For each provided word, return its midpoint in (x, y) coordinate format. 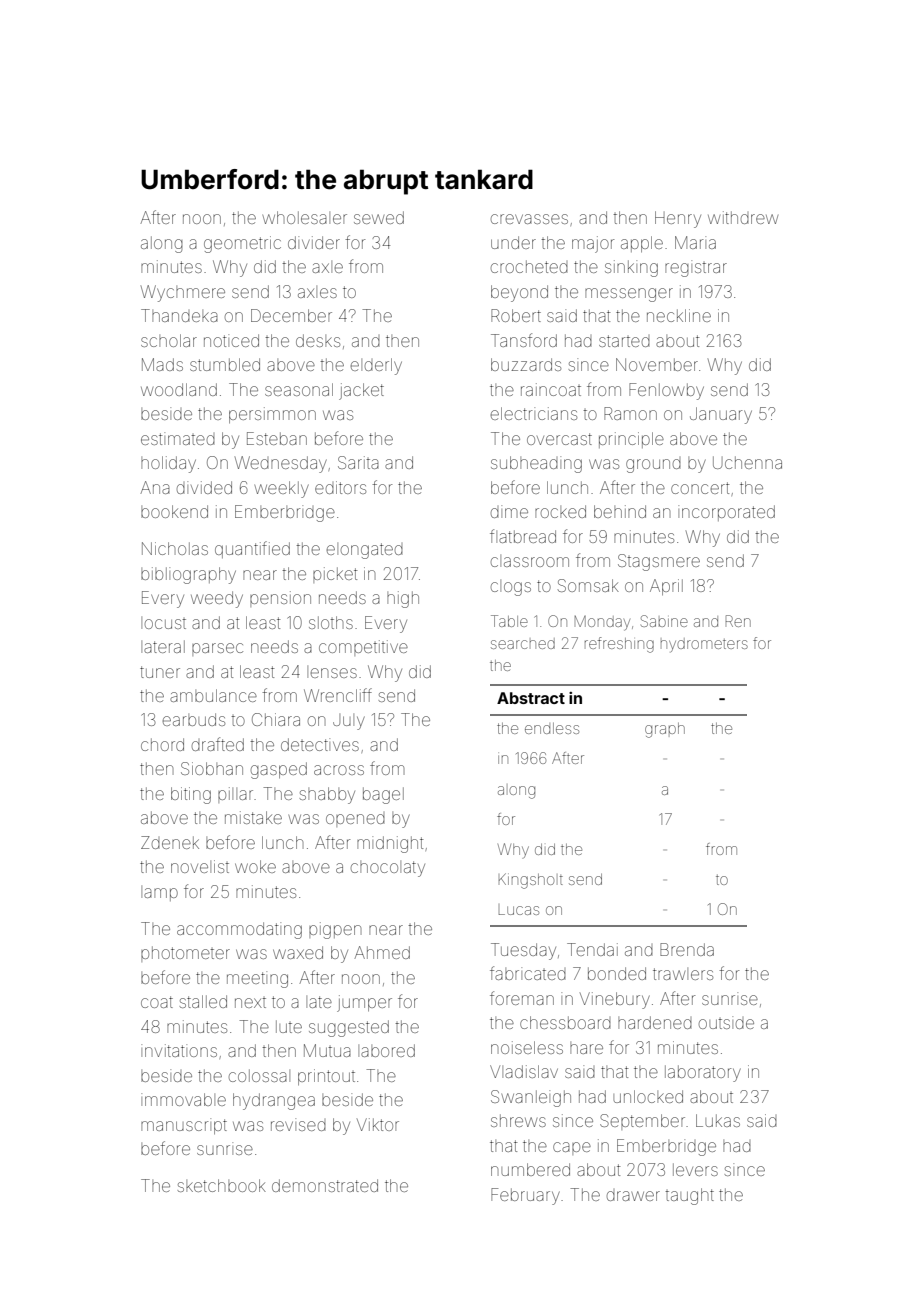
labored (386, 1050)
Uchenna (747, 462)
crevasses (529, 219)
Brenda (687, 949)
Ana (155, 487)
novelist (200, 866)
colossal (259, 1075)
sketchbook (222, 1185)
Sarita (358, 462)
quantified (252, 549)
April (666, 587)
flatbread (523, 536)
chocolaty (388, 869)
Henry (678, 219)
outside (726, 1022)
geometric (242, 244)
